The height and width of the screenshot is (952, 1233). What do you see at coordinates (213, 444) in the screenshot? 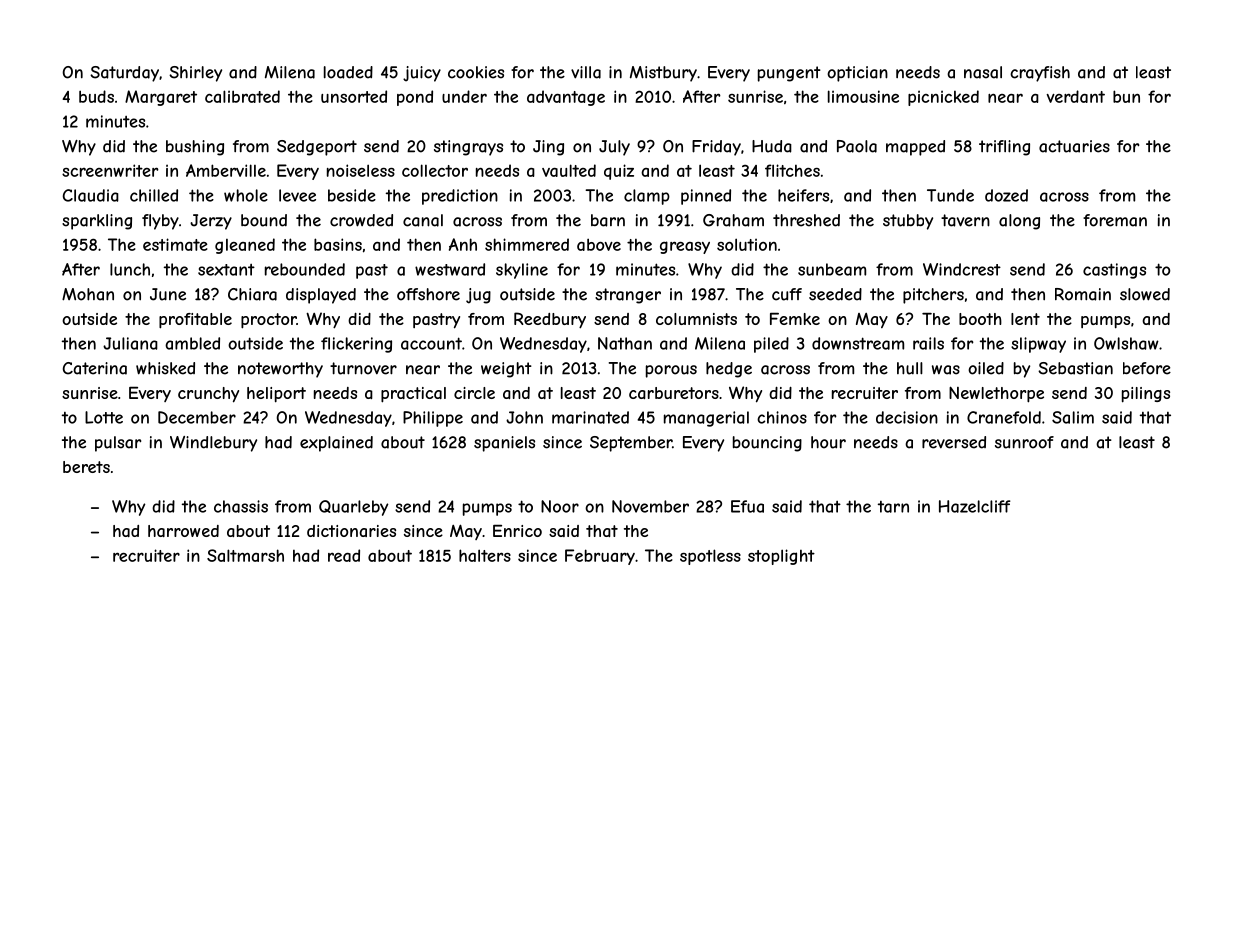
I see `Windlebury` at bounding box center [213, 444].
